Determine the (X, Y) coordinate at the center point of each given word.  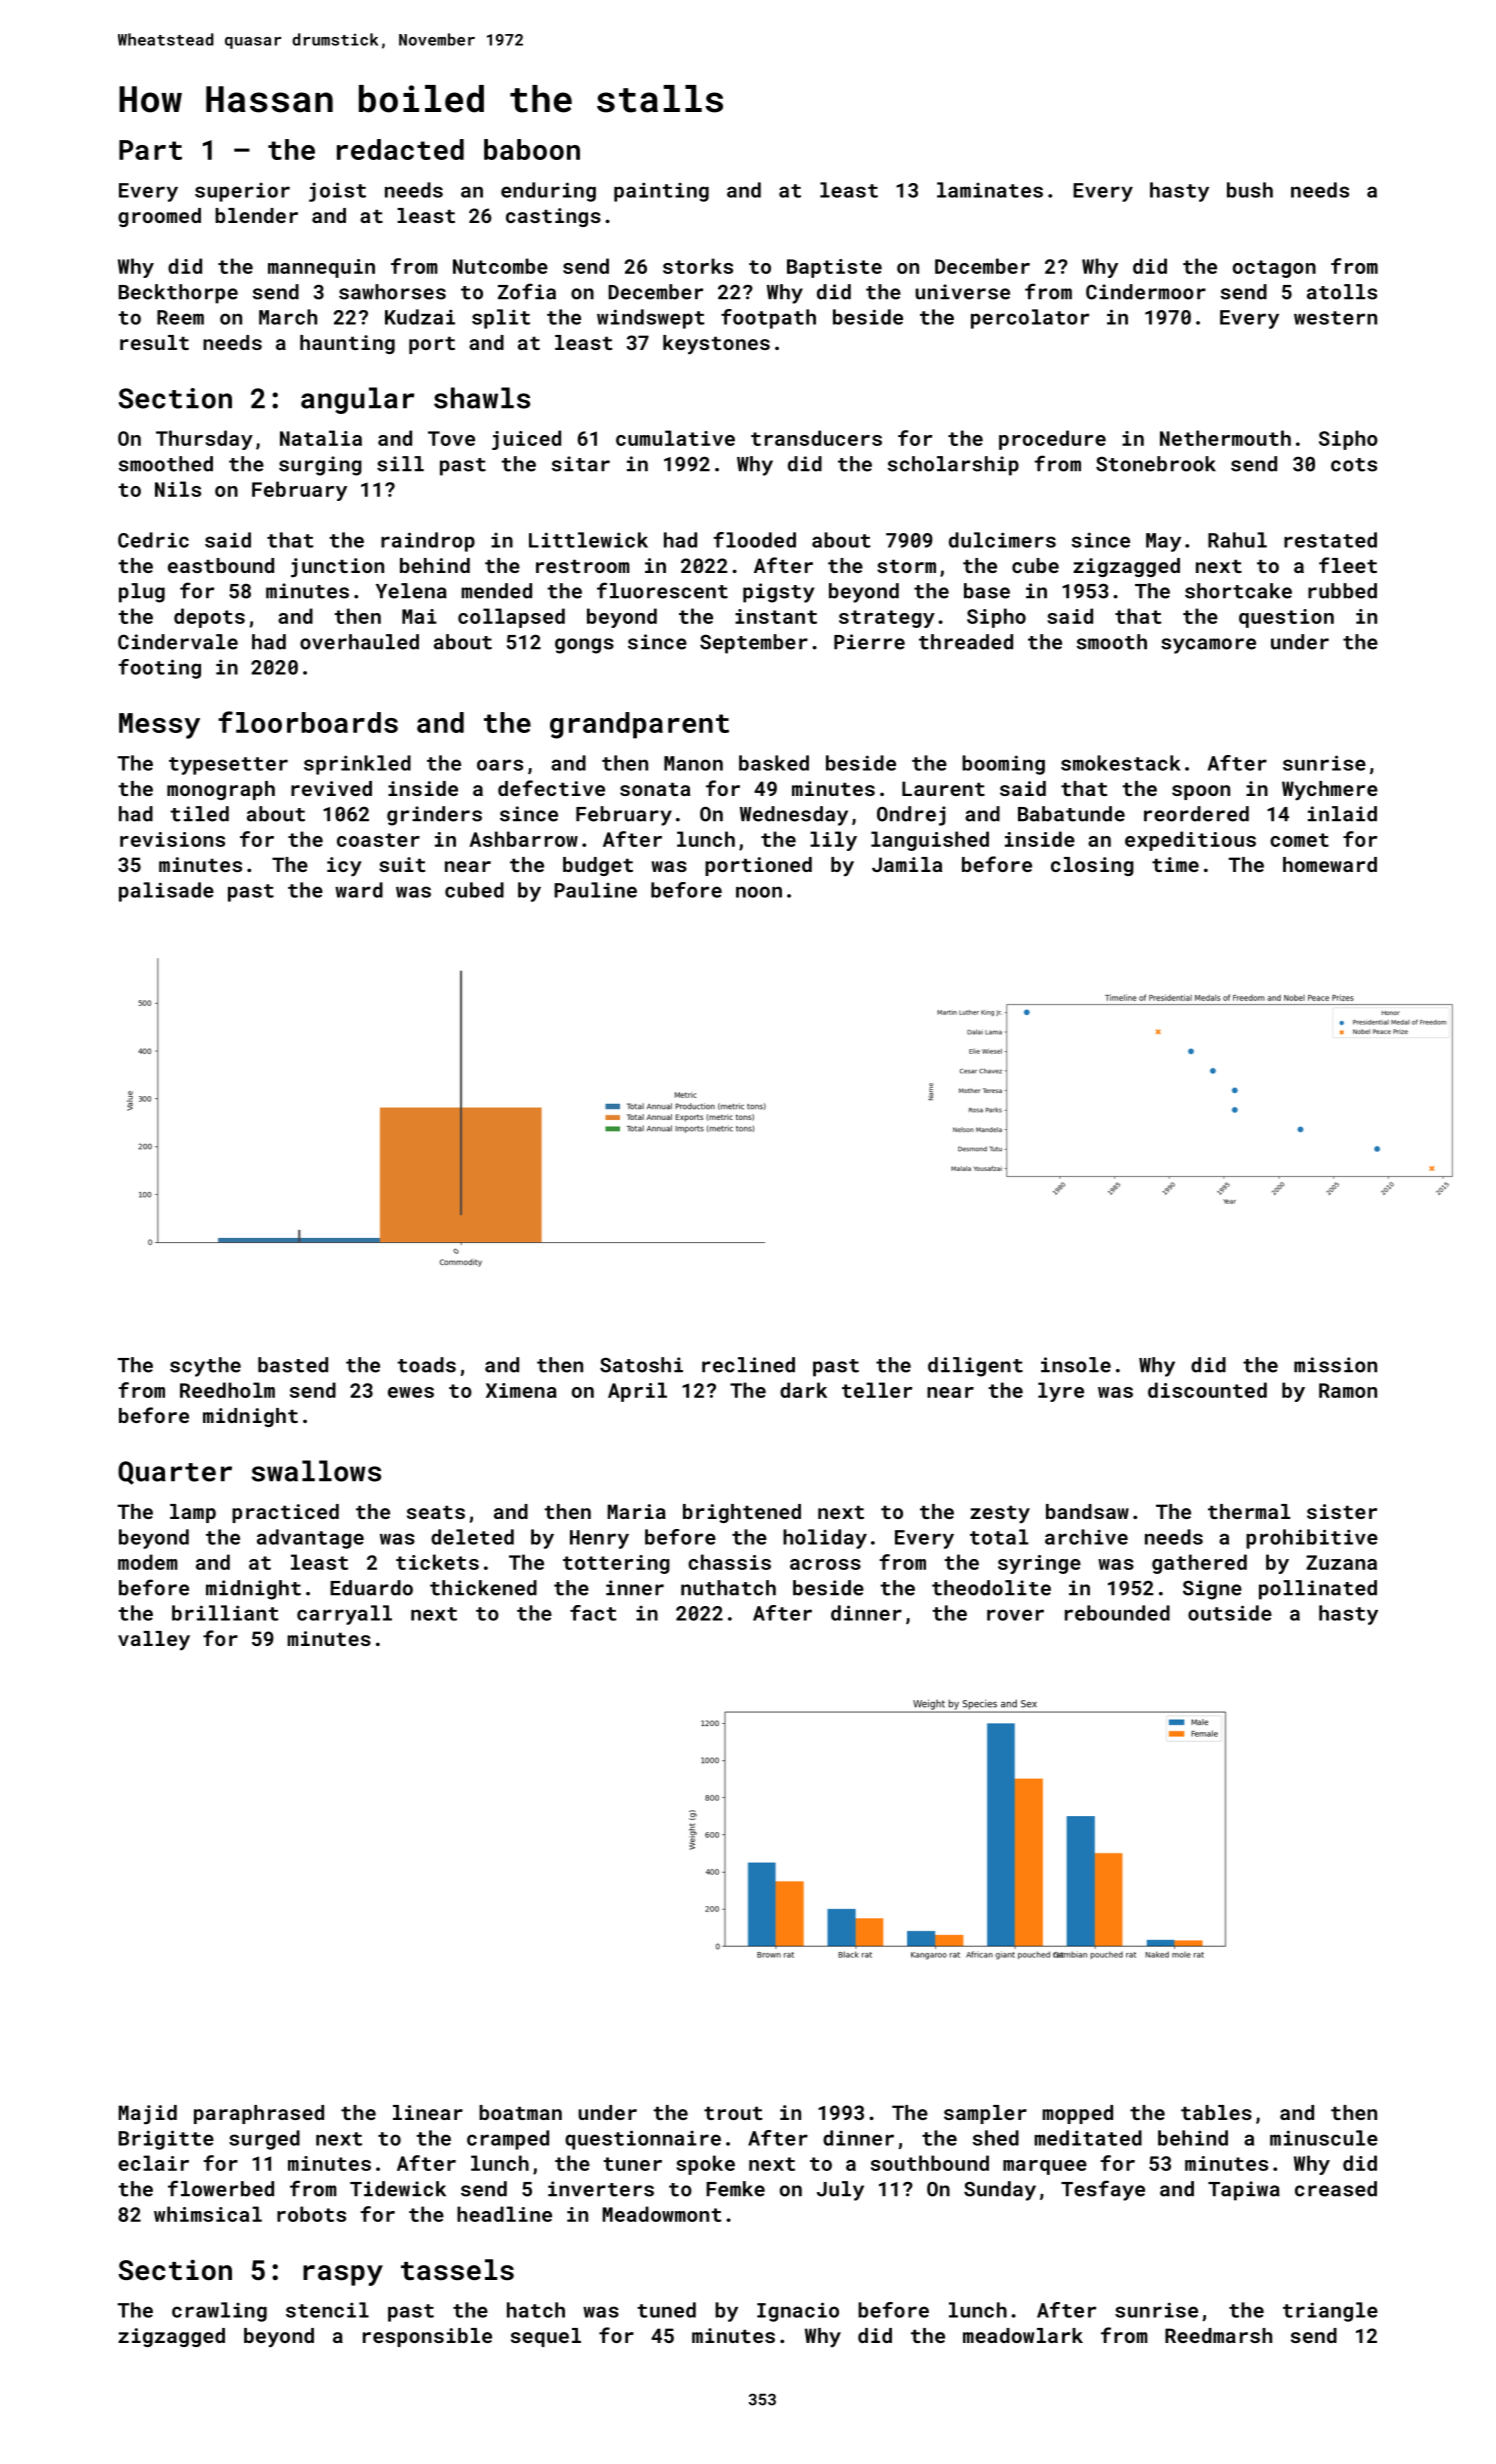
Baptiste (834, 268)
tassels (457, 2270)
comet (1299, 840)
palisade (166, 892)
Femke (735, 2189)
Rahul (1237, 540)
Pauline (595, 890)
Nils (178, 489)
